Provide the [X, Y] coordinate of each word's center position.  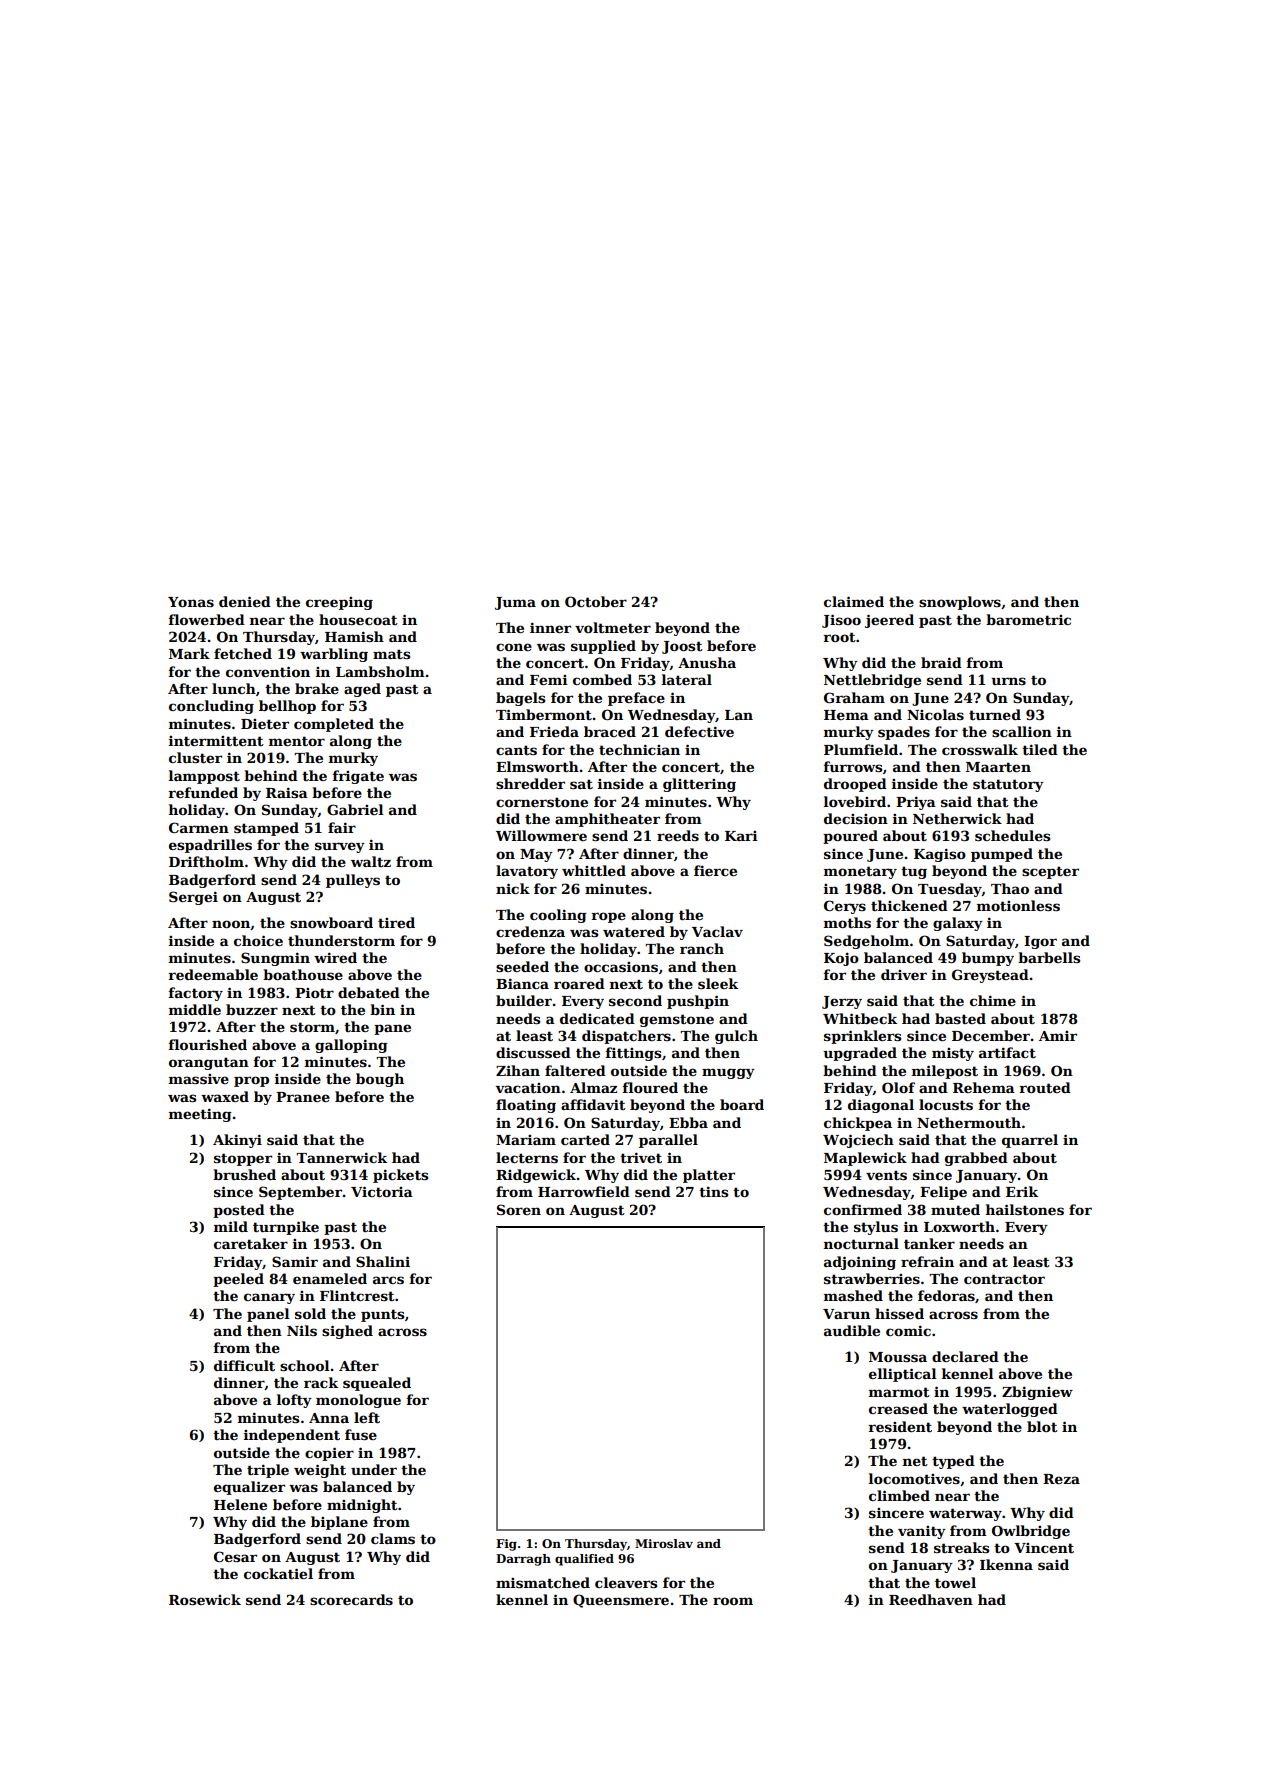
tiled [1040, 749]
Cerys [845, 907]
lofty [294, 1401]
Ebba [688, 1122]
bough [380, 1080]
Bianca [522, 984]
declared [965, 1356]
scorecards [351, 1599]
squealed [377, 1384]
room [733, 1601]
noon [231, 925]
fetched [243, 653]
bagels [520, 699]
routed [1045, 1087]
